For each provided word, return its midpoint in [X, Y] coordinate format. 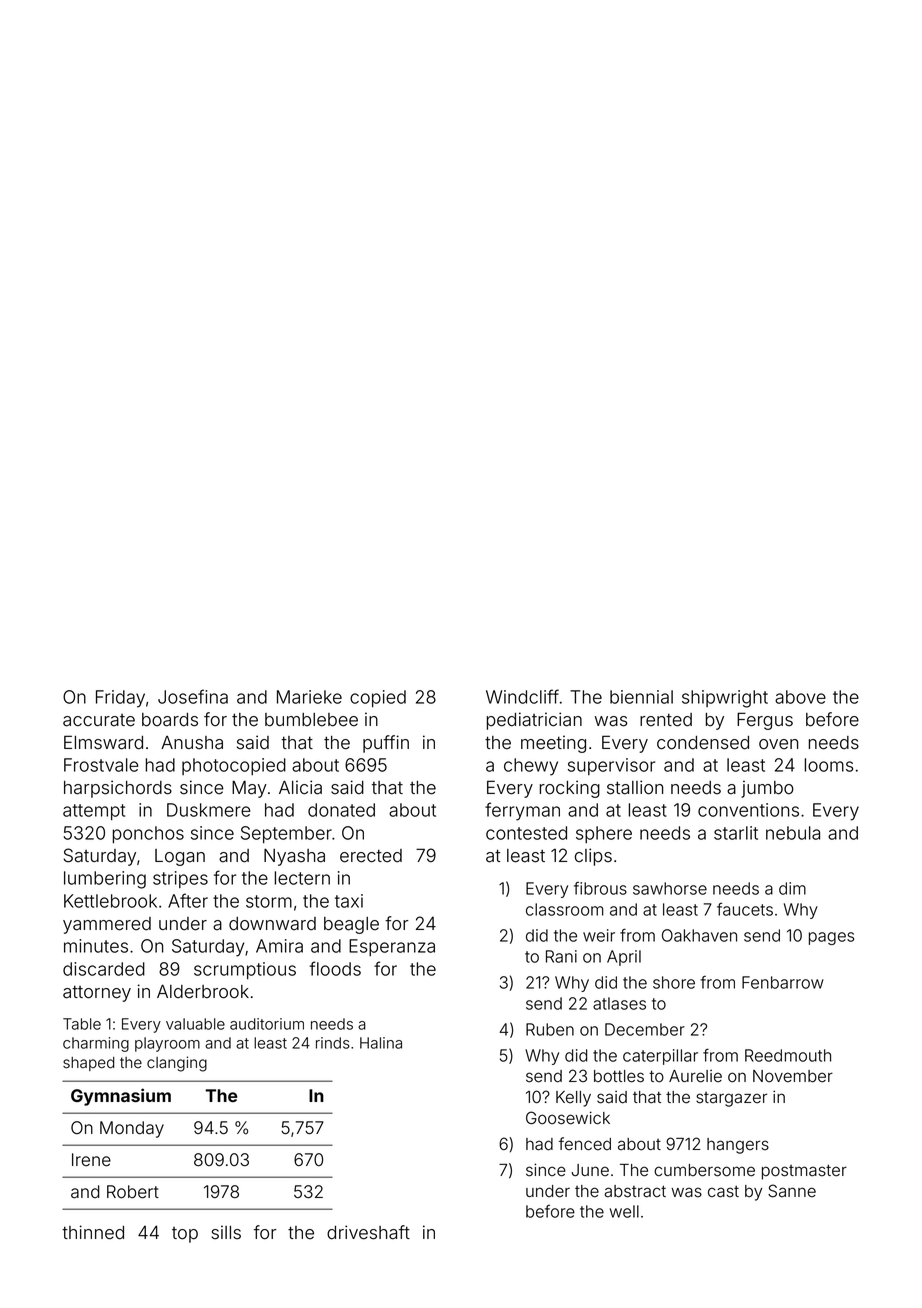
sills [226, 1232]
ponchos [148, 834]
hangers [738, 1146]
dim [792, 888]
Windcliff [522, 696]
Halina [381, 1043]
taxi [349, 901]
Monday [132, 1129]
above [800, 697]
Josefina [193, 696]
